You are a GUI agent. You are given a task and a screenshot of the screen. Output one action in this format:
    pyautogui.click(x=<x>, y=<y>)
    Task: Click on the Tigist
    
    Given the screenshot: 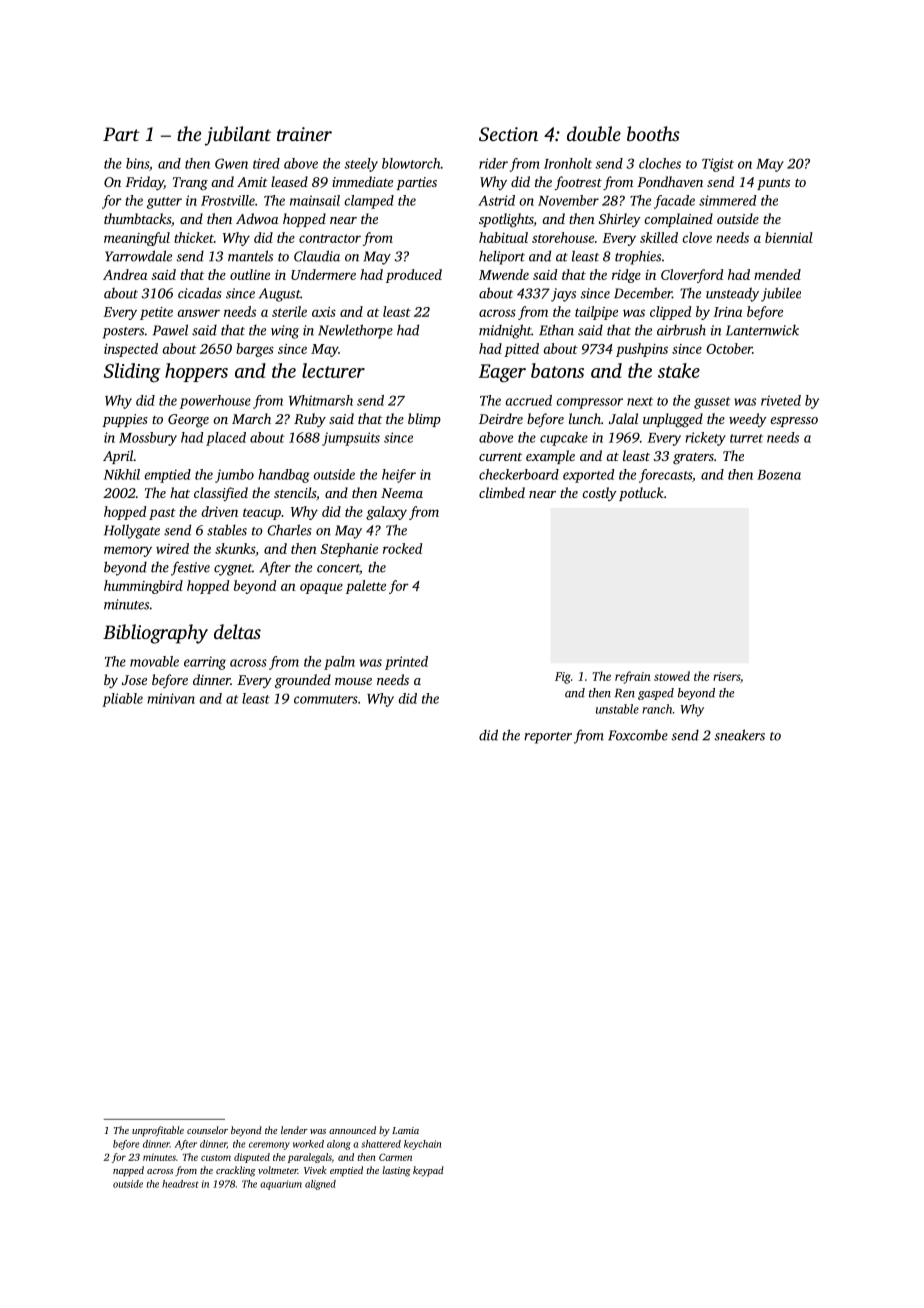 What is the action you would take?
    pyautogui.click(x=718, y=165)
